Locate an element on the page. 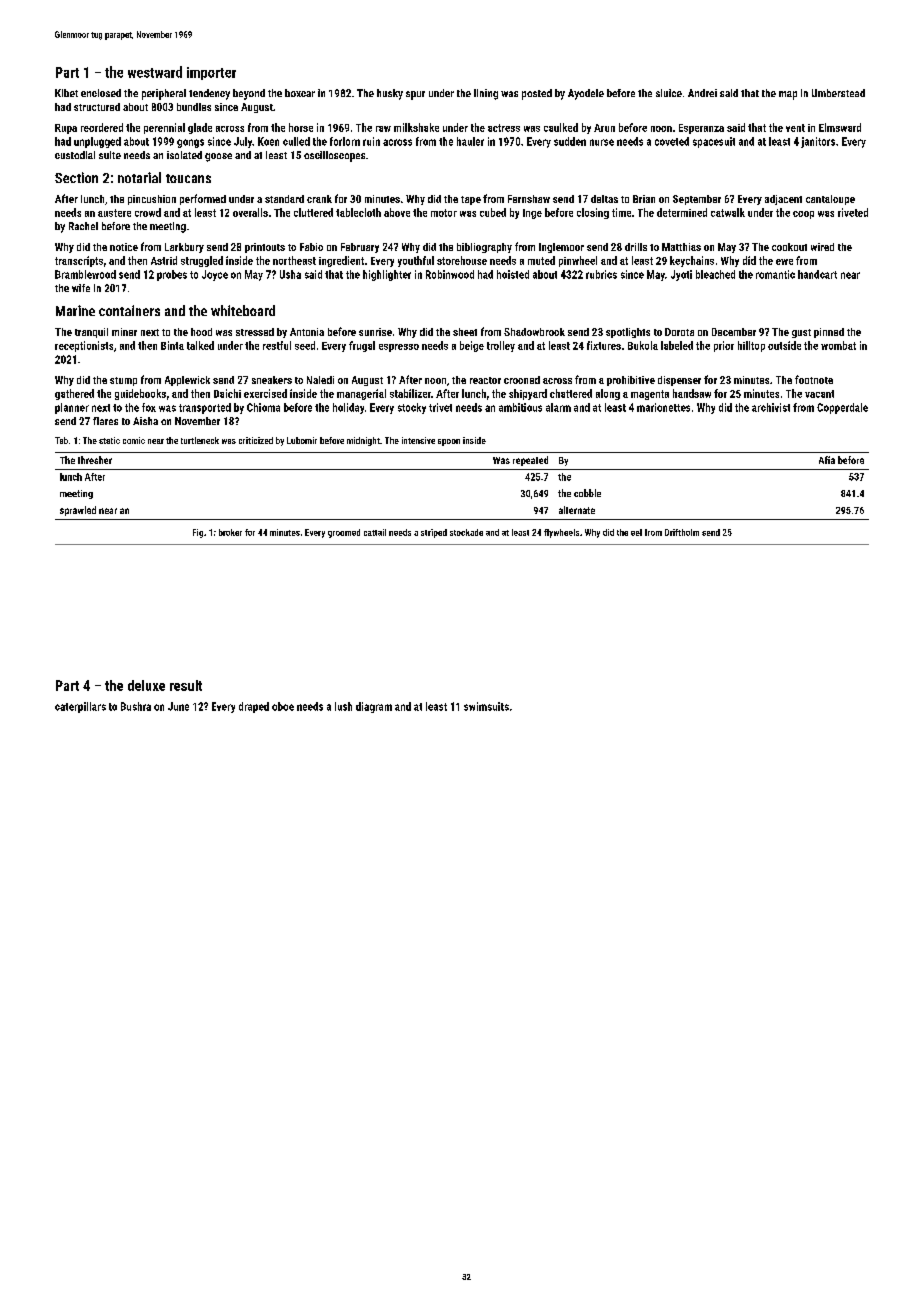  husky is located at coordinates (390, 94).
